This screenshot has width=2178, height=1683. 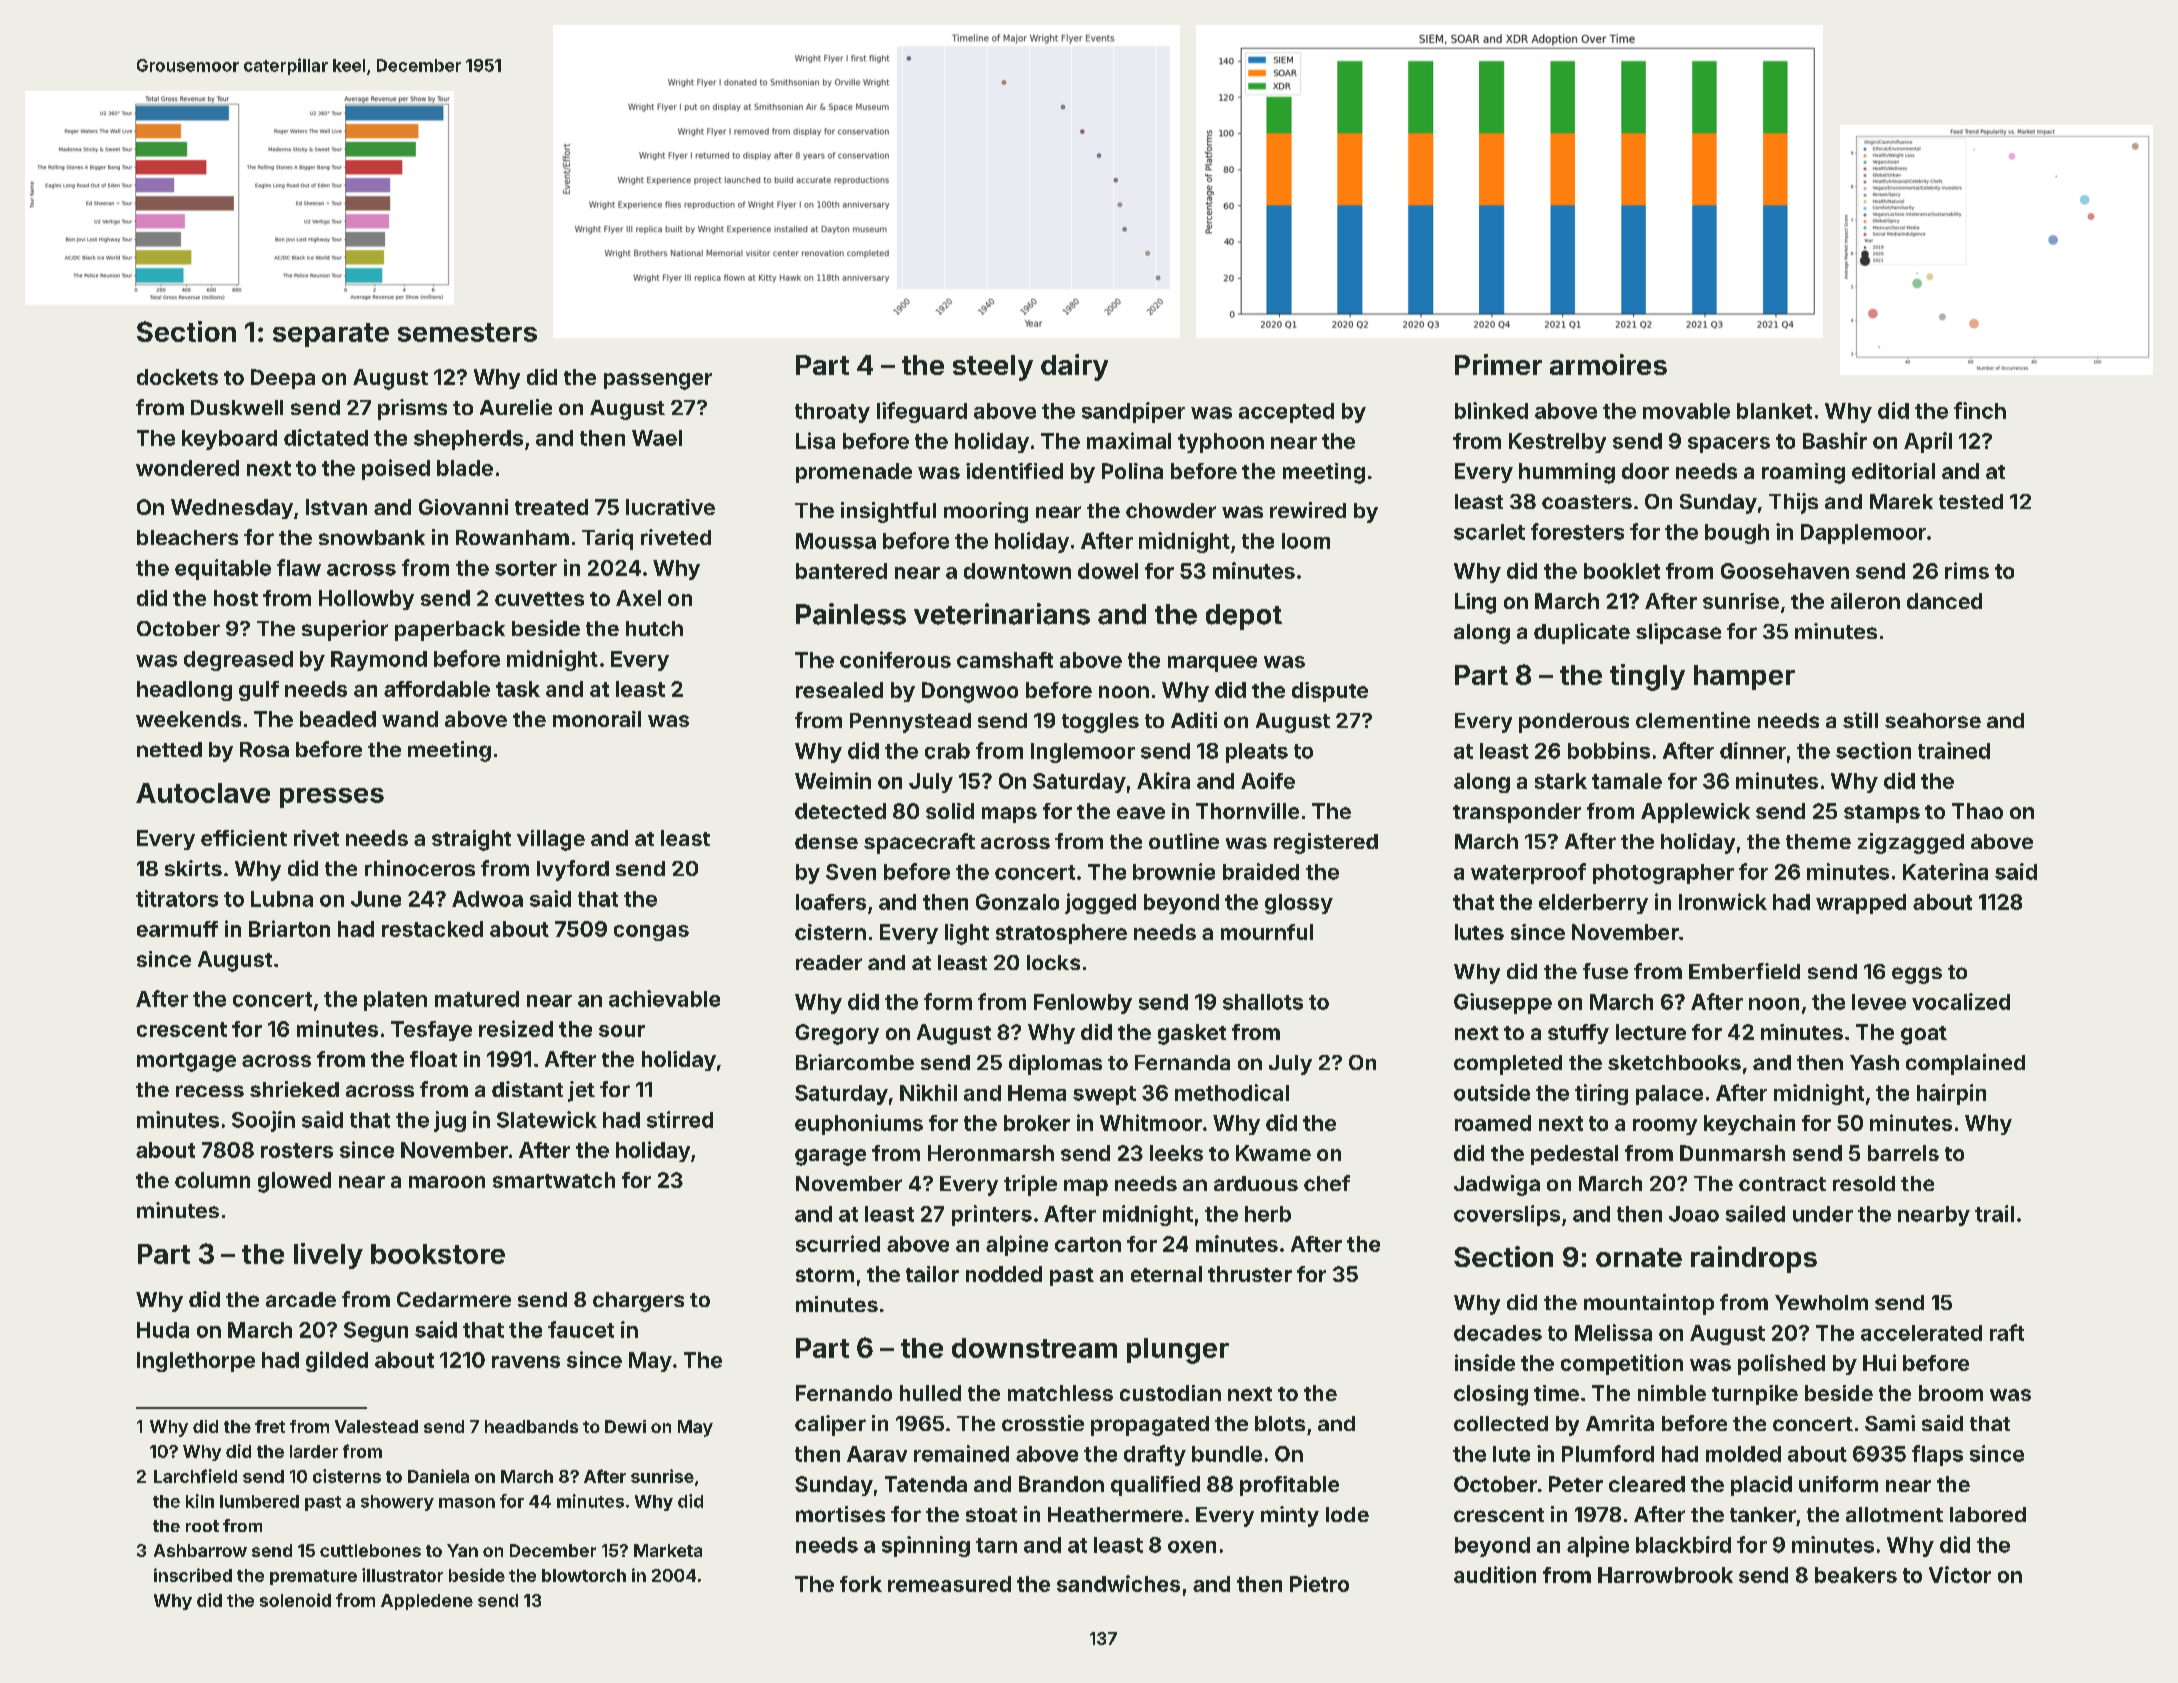 What do you see at coordinates (1192, 1547) in the screenshot?
I see `oxen` at bounding box center [1192, 1547].
